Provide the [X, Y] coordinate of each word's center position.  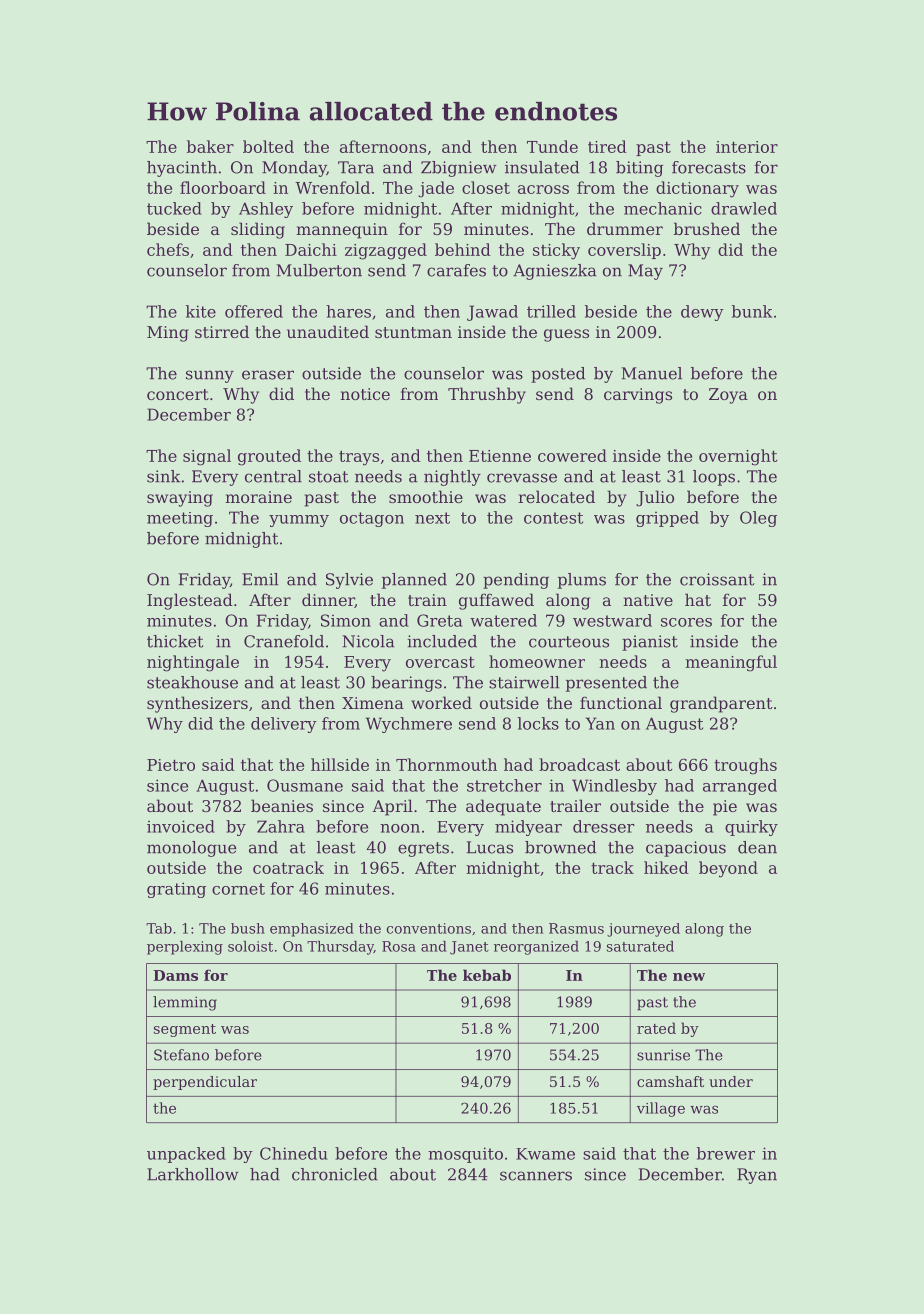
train [427, 600]
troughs [745, 766]
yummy [299, 521]
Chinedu [294, 1153]
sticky [556, 251]
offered [254, 311]
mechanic [663, 208]
